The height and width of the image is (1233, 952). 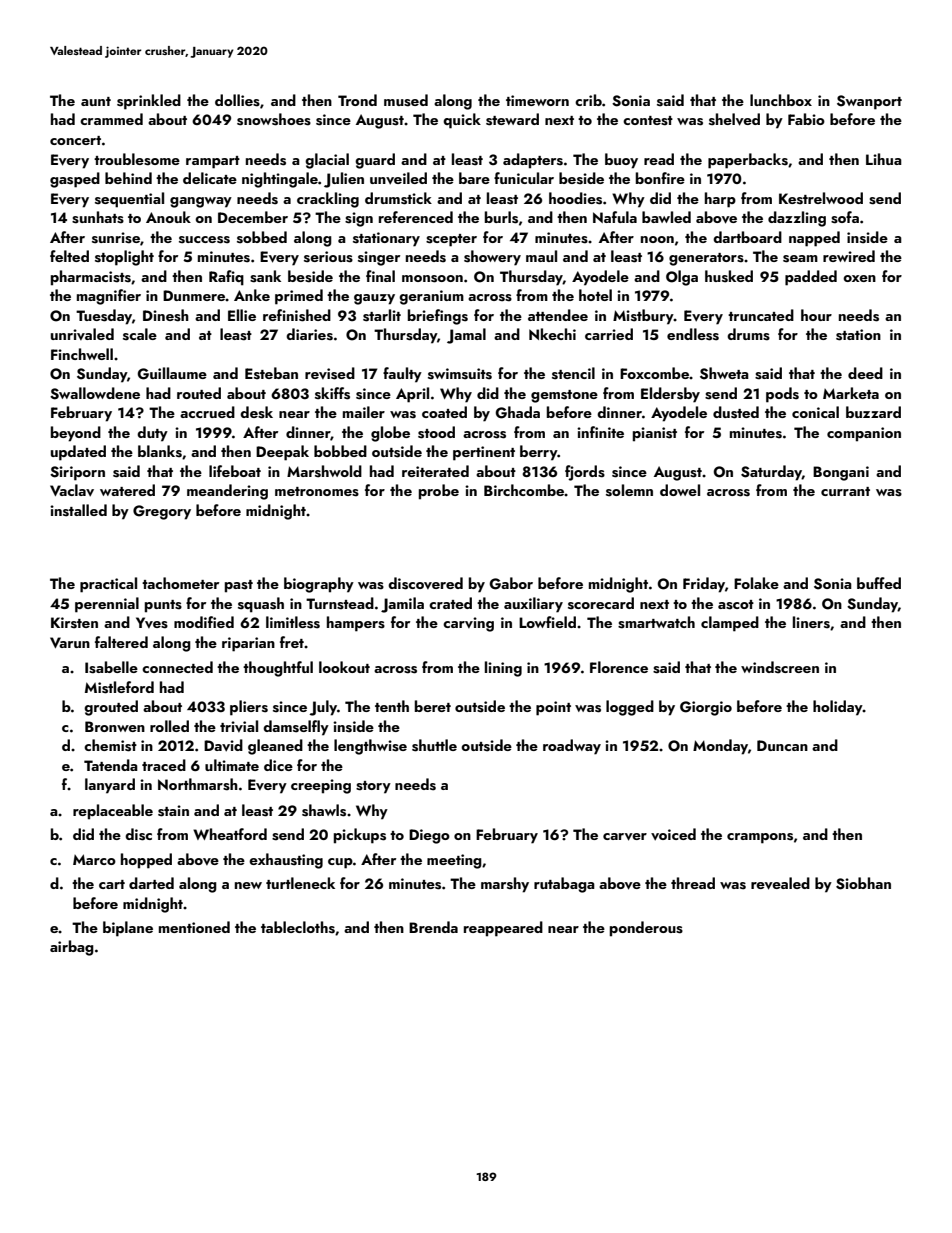 I want to click on Duncan, so click(x=782, y=745).
